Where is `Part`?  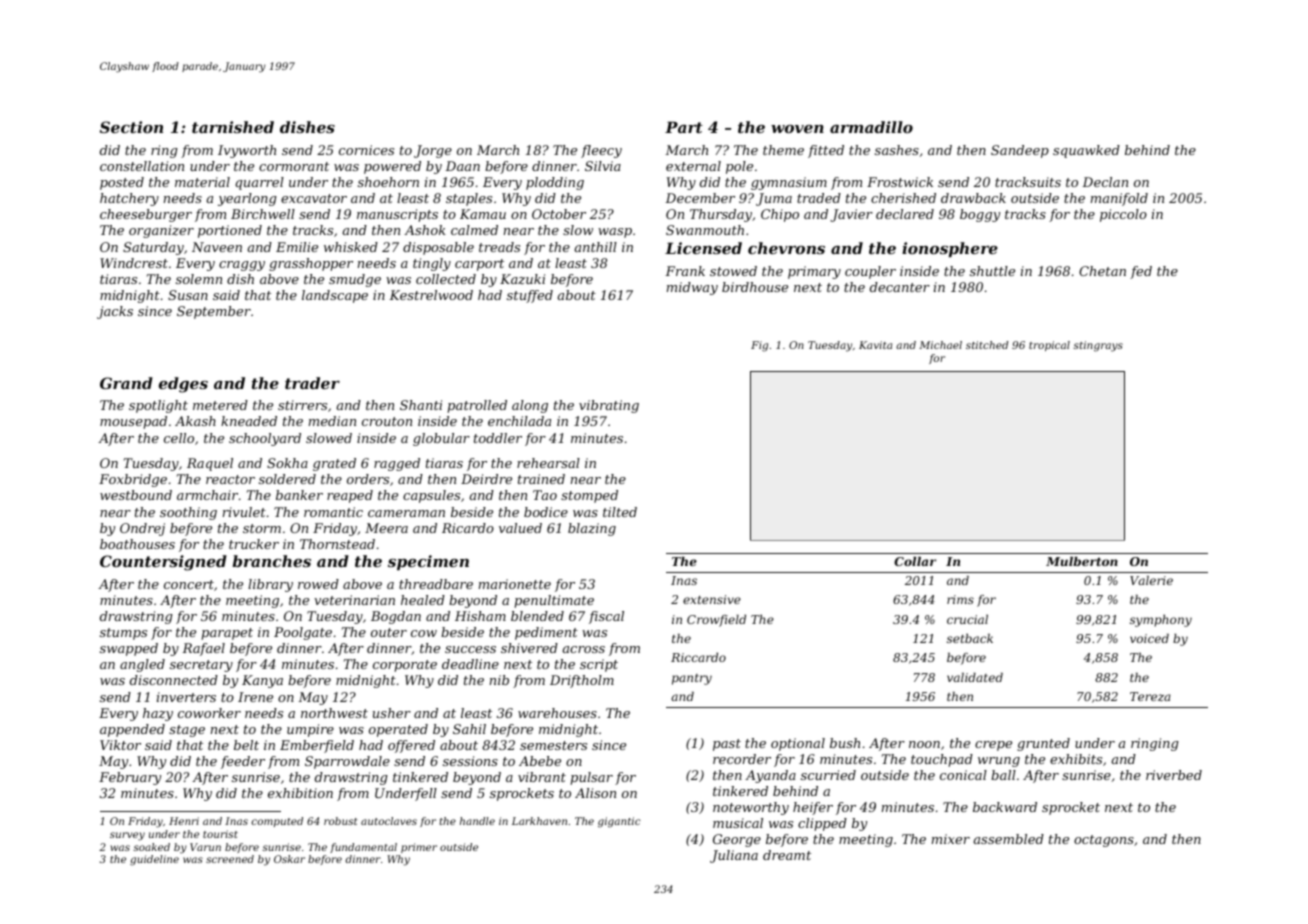
Part is located at coordinates (684, 127).
